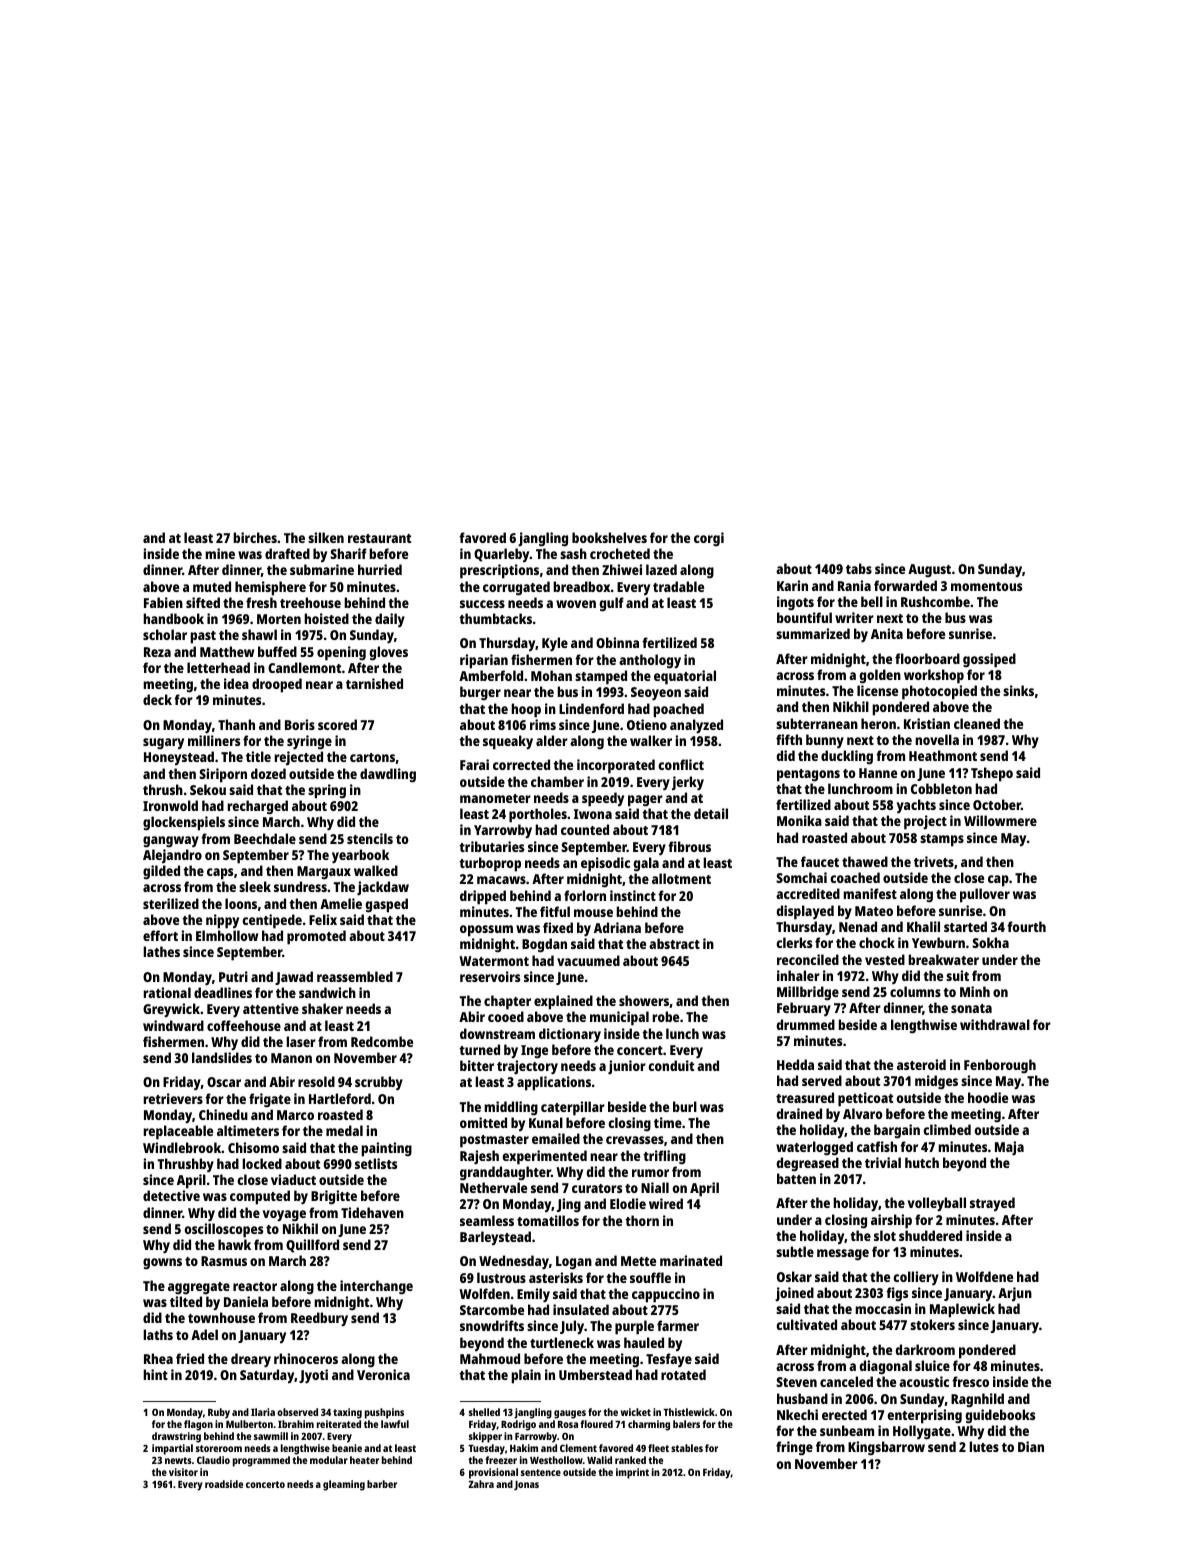 The image size is (1195, 1546). I want to click on jerky, so click(688, 783).
